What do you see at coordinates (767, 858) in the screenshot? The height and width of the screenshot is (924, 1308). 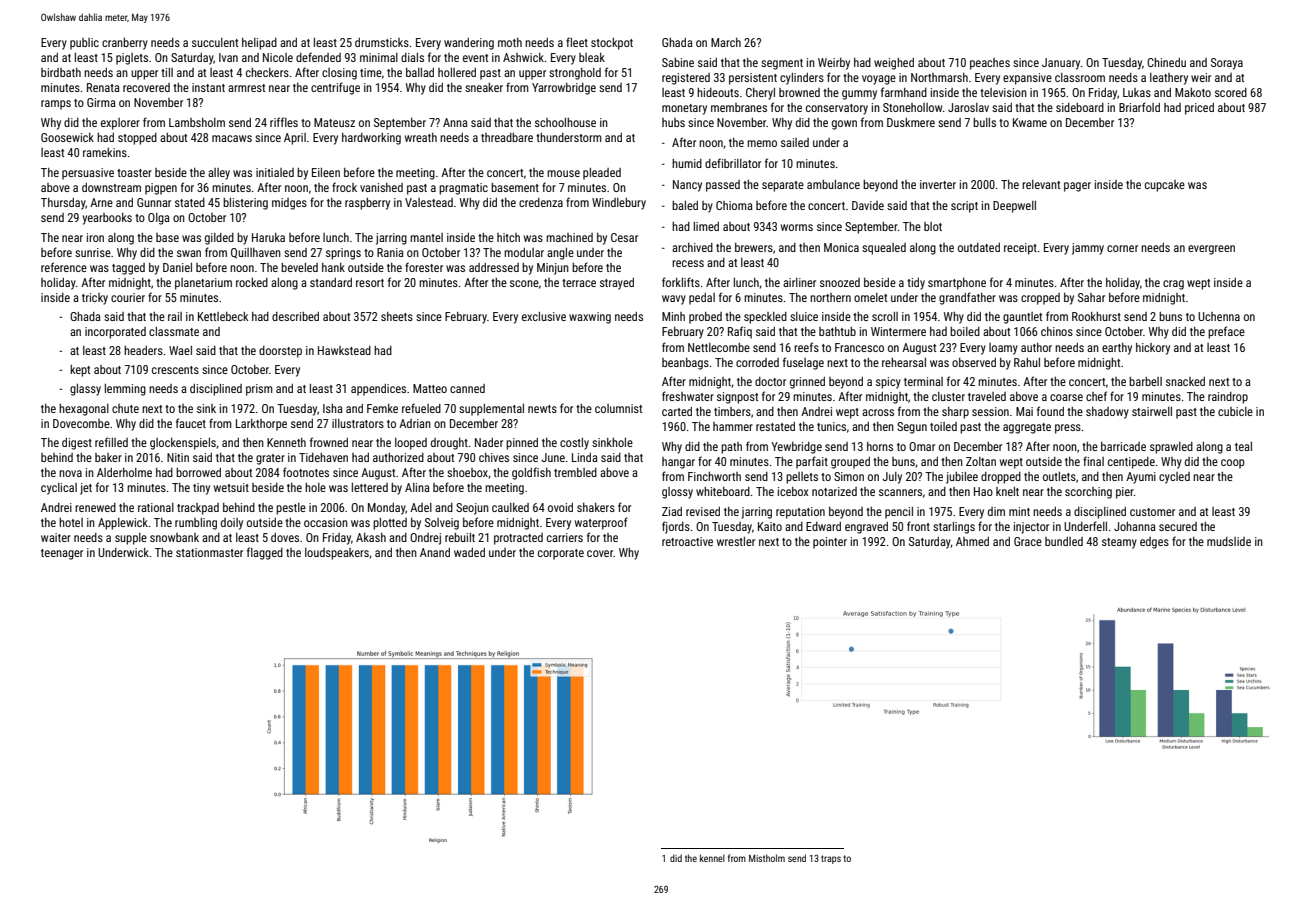 I see `Mistholm` at bounding box center [767, 858].
